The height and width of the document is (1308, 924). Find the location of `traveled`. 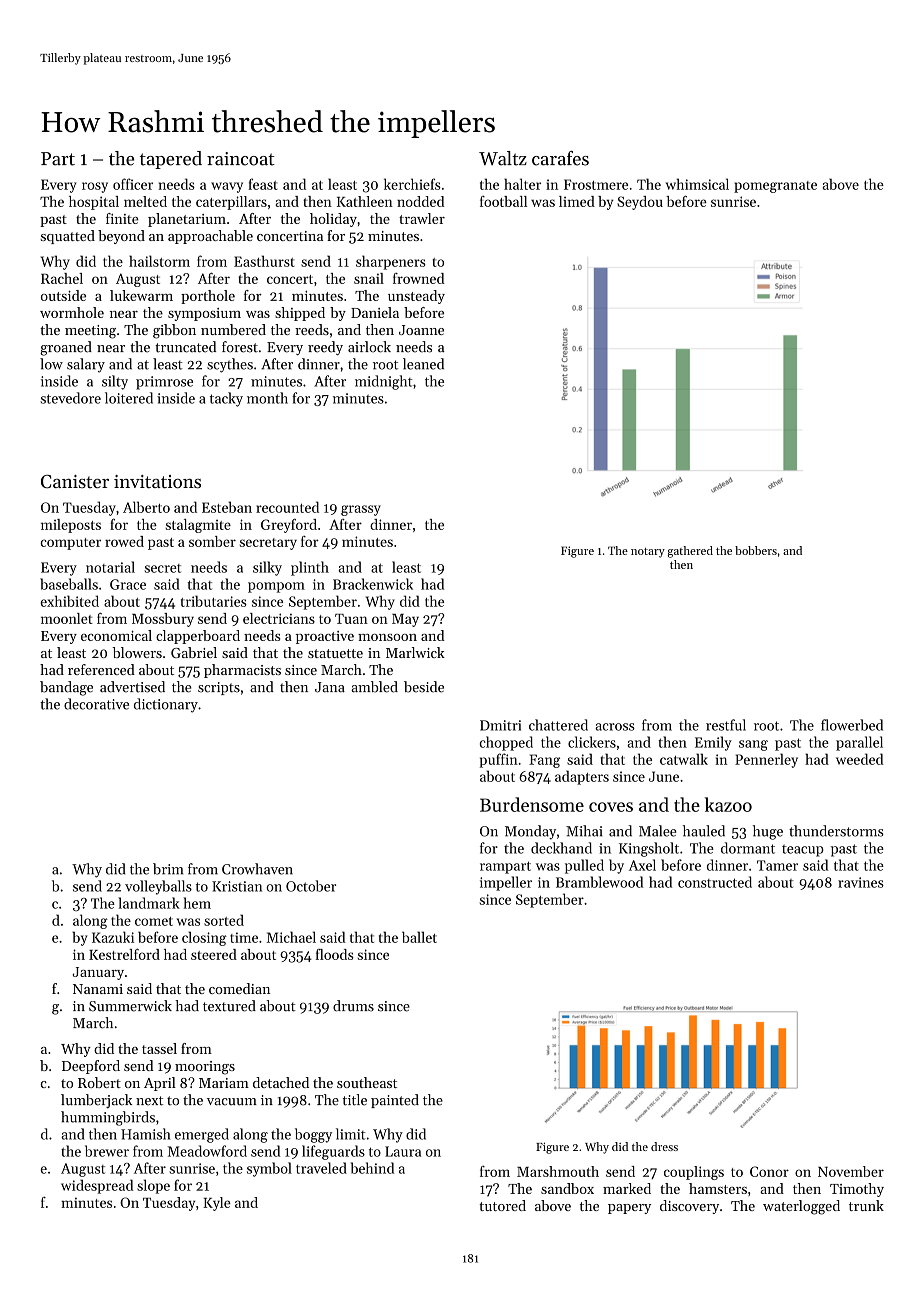

traveled is located at coordinates (321, 1168).
